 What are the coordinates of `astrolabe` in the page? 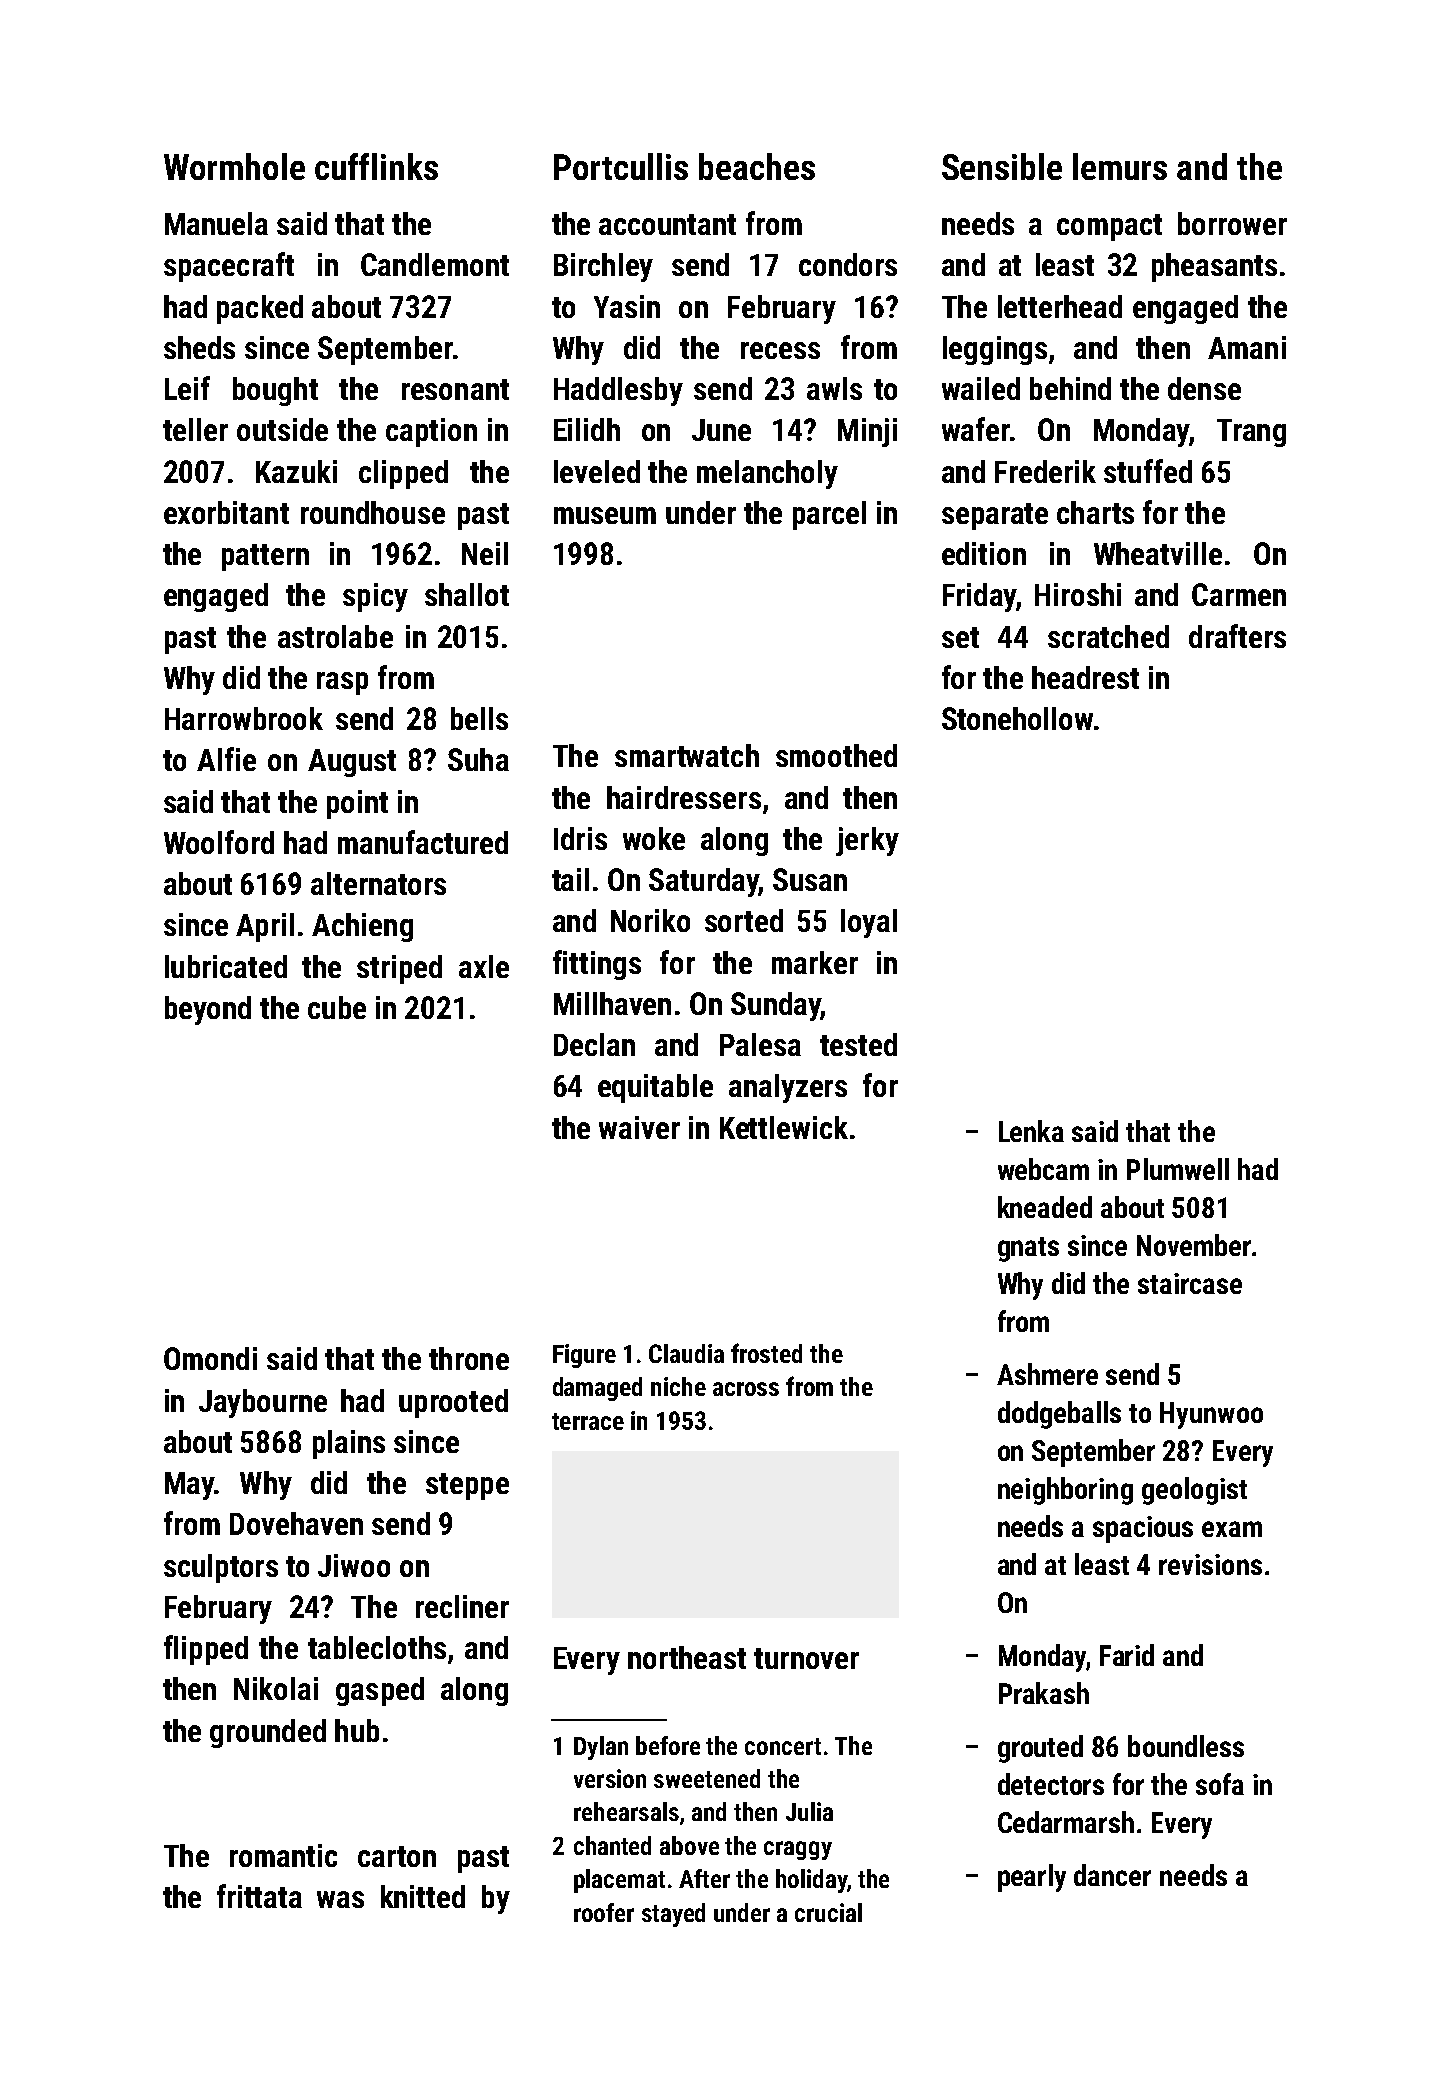 It's located at (335, 636).
